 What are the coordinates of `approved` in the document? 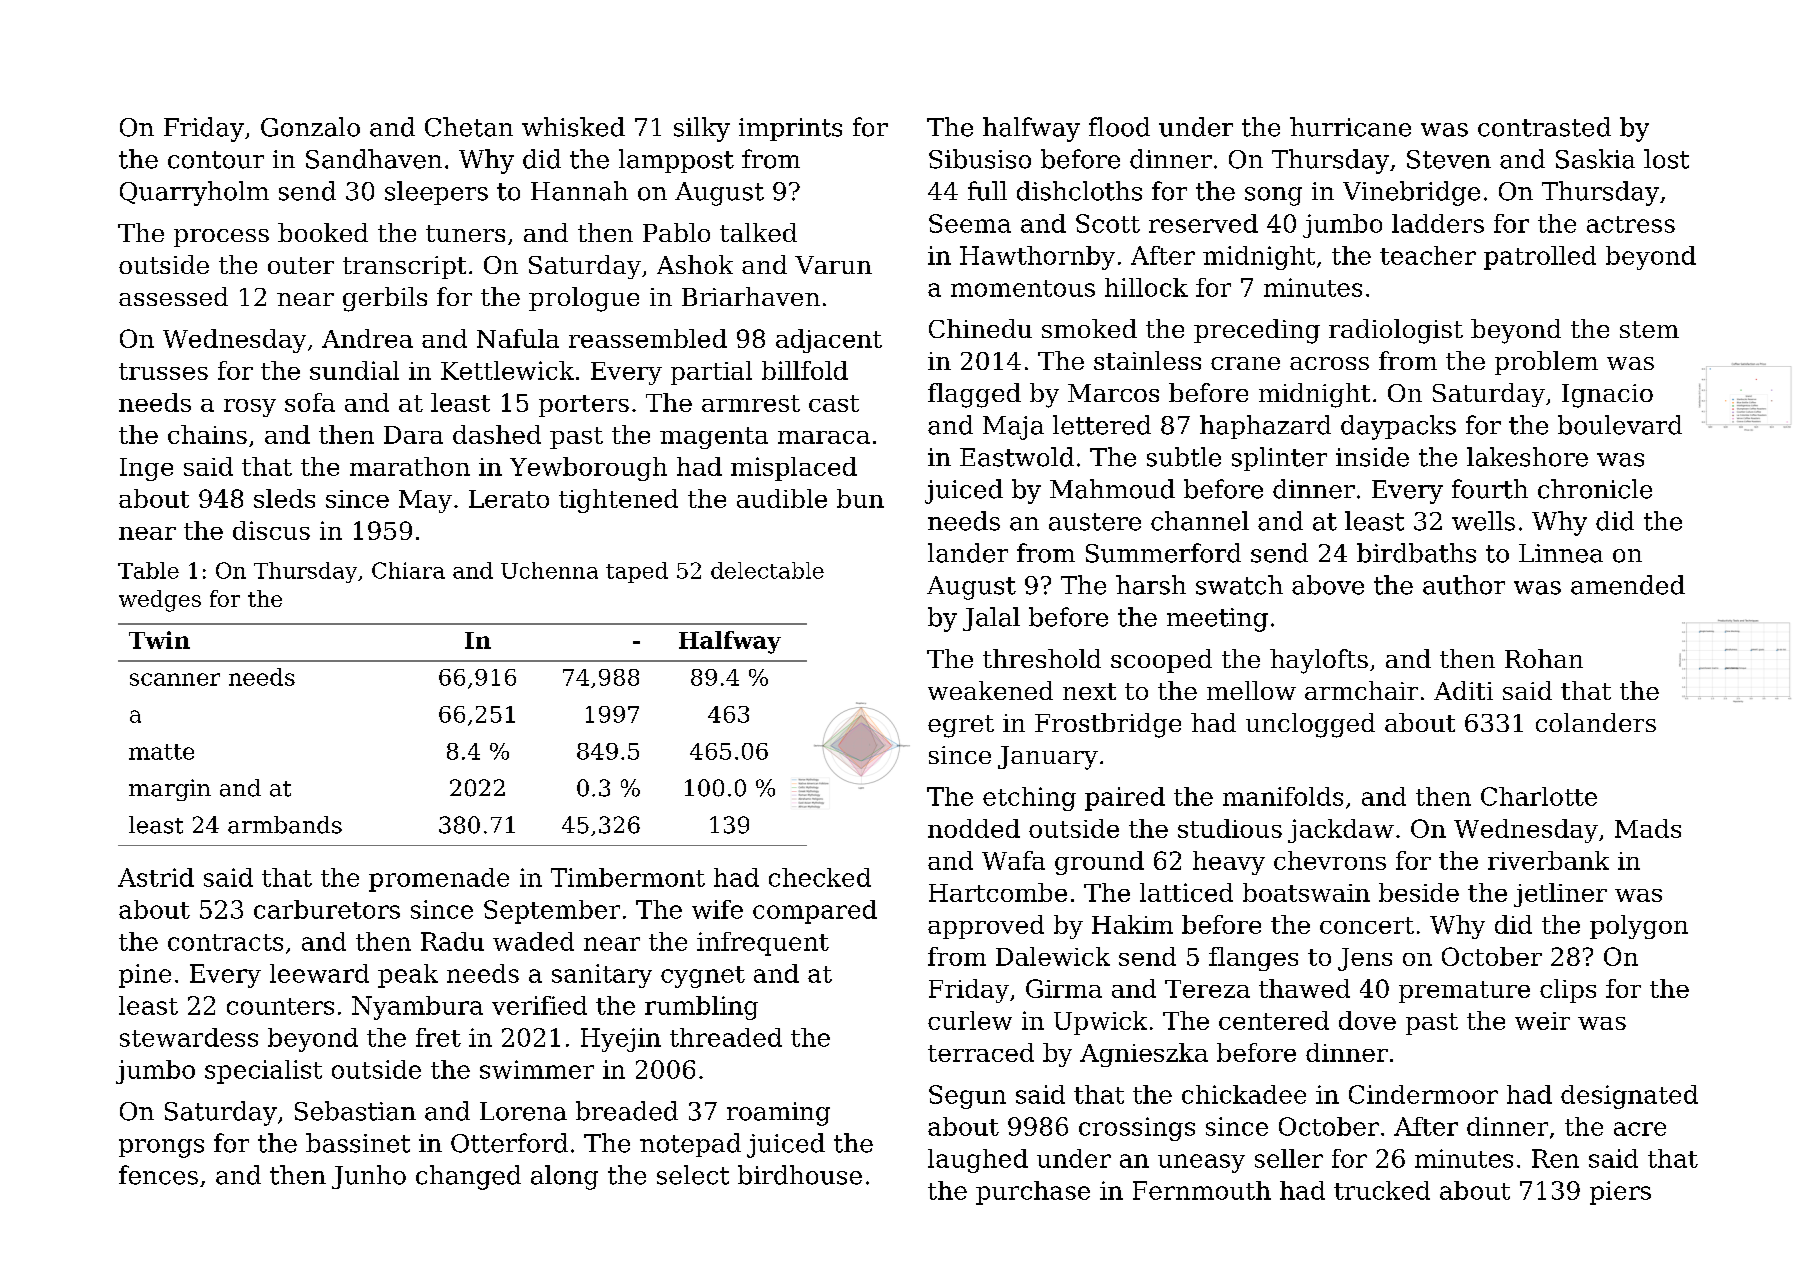 It's located at (986, 927).
